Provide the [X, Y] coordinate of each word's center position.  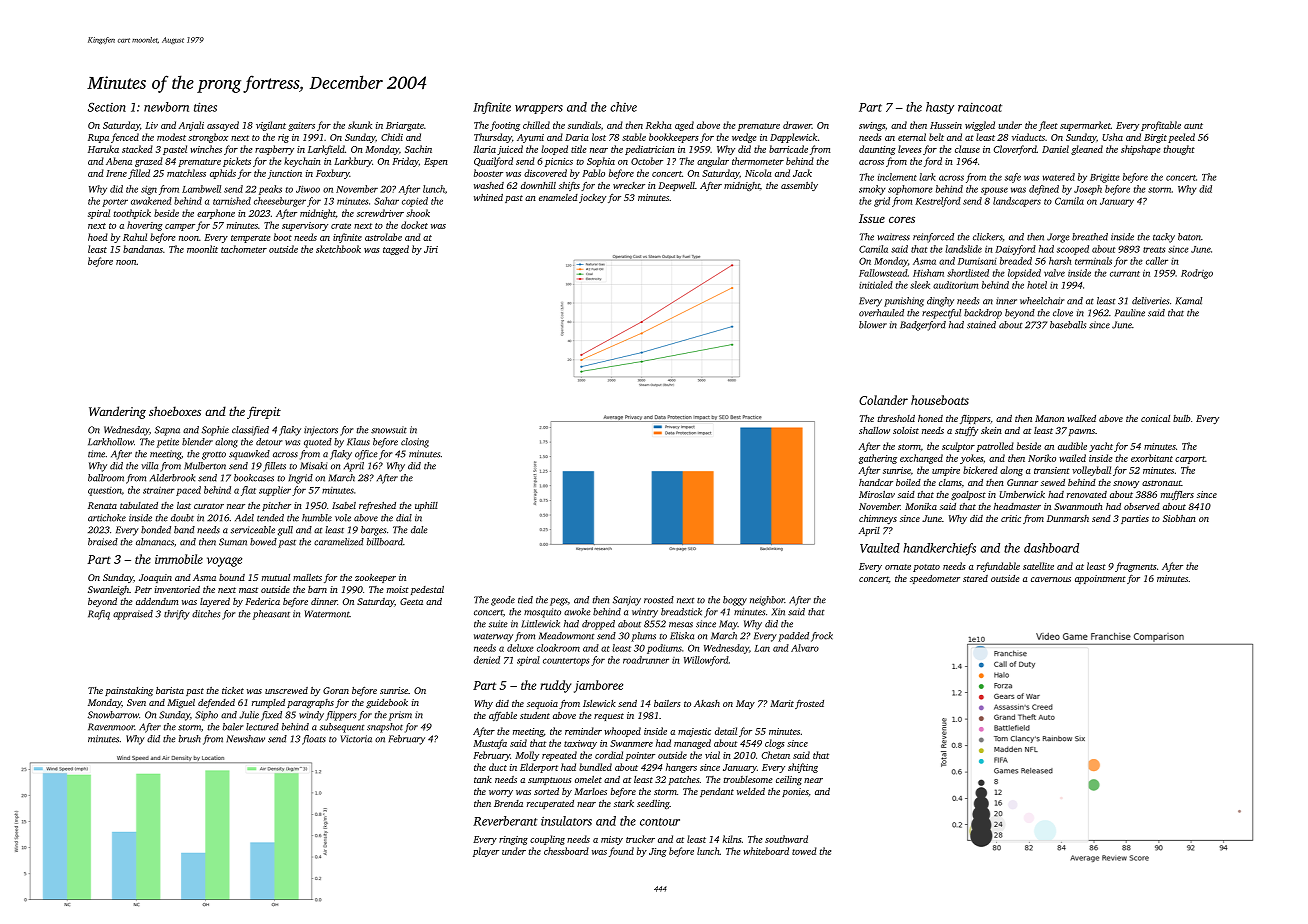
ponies [795, 792]
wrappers [539, 109]
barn [317, 589]
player [486, 852]
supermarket [1085, 126]
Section [107, 107]
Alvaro [805, 648]
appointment [1100, 579]
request [609, 717]
